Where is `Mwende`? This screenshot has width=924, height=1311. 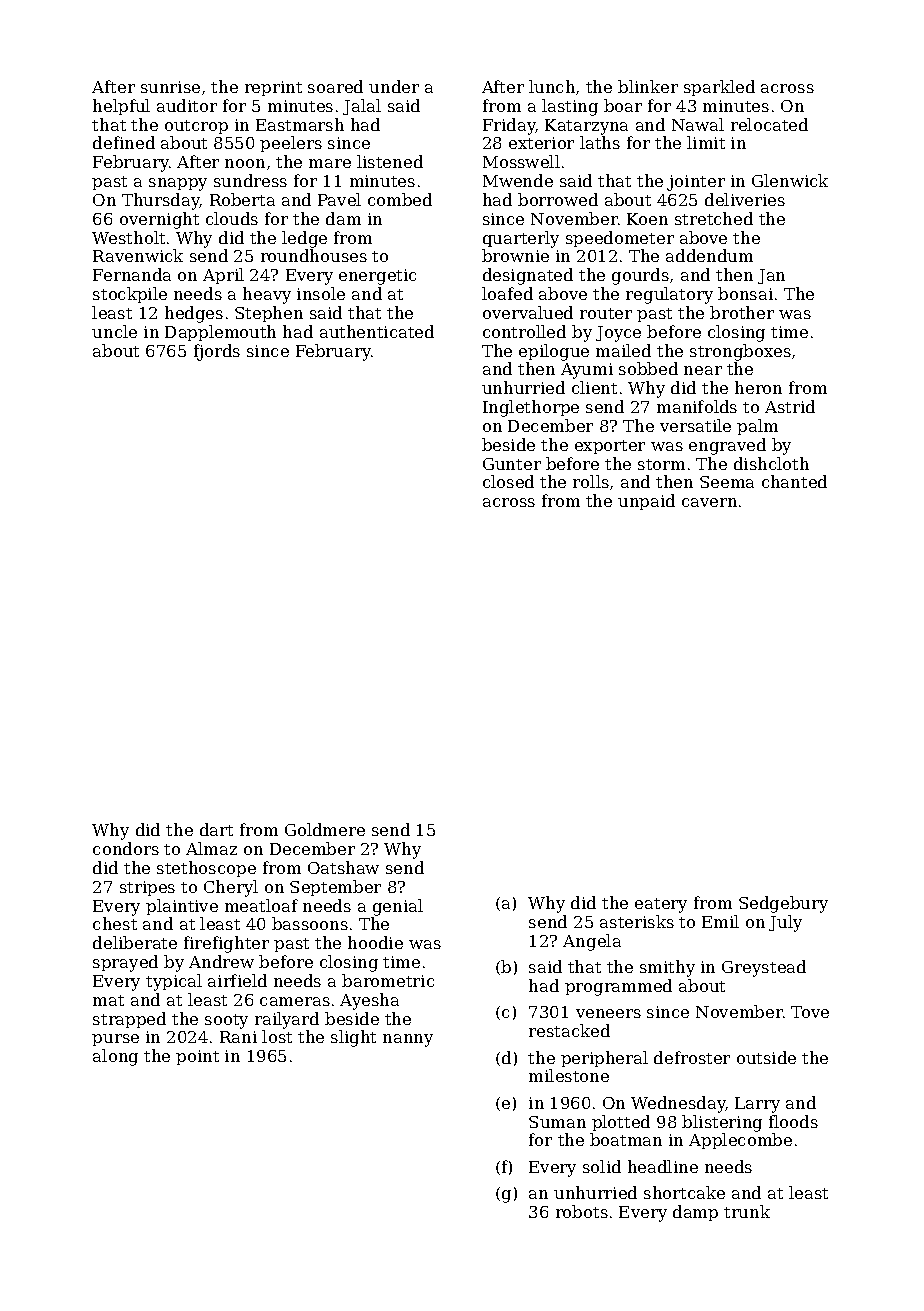
Mwende is located at coordinates (518, 180).
